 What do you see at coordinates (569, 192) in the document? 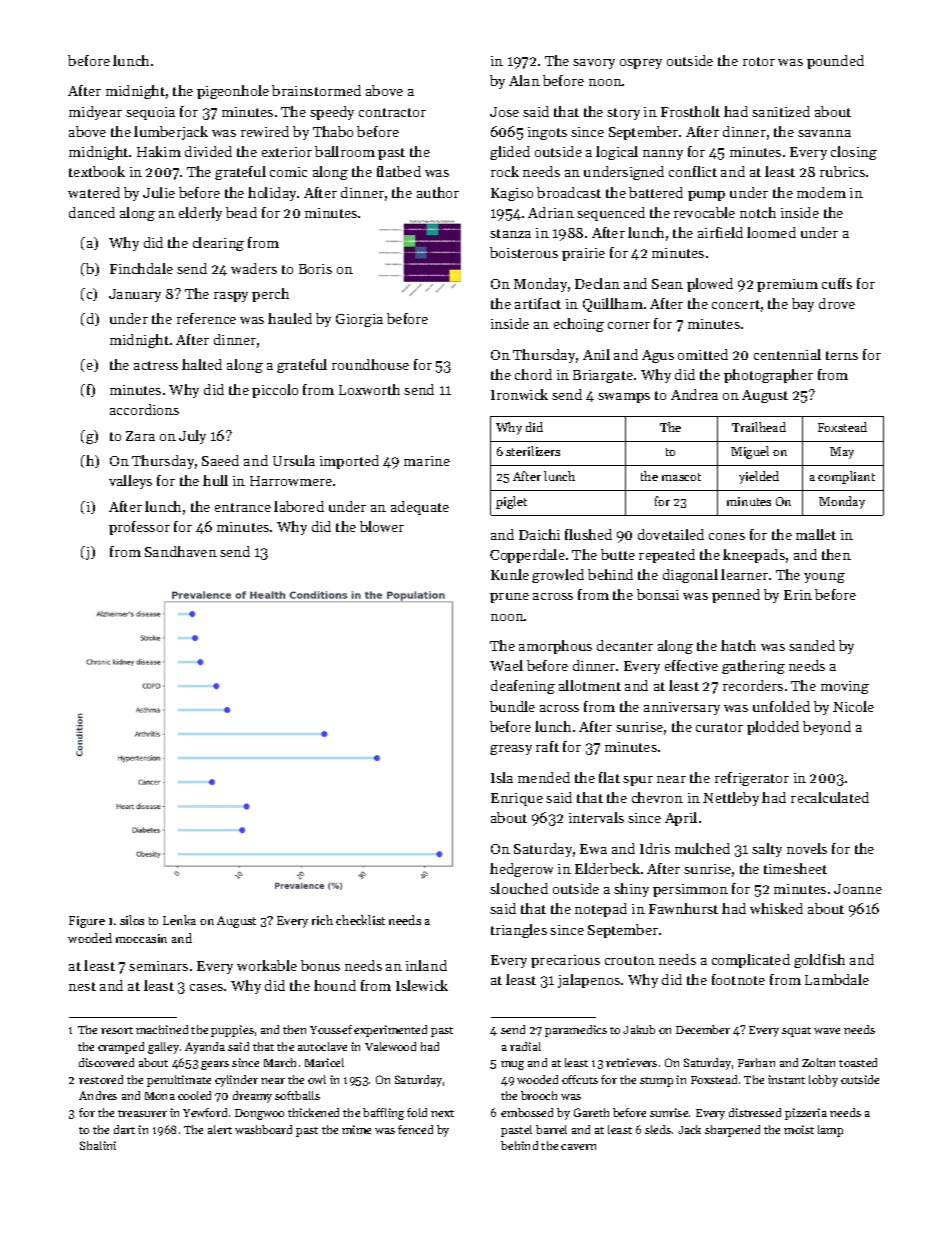
I see `broadcast` at bounding box center [569, 192].
